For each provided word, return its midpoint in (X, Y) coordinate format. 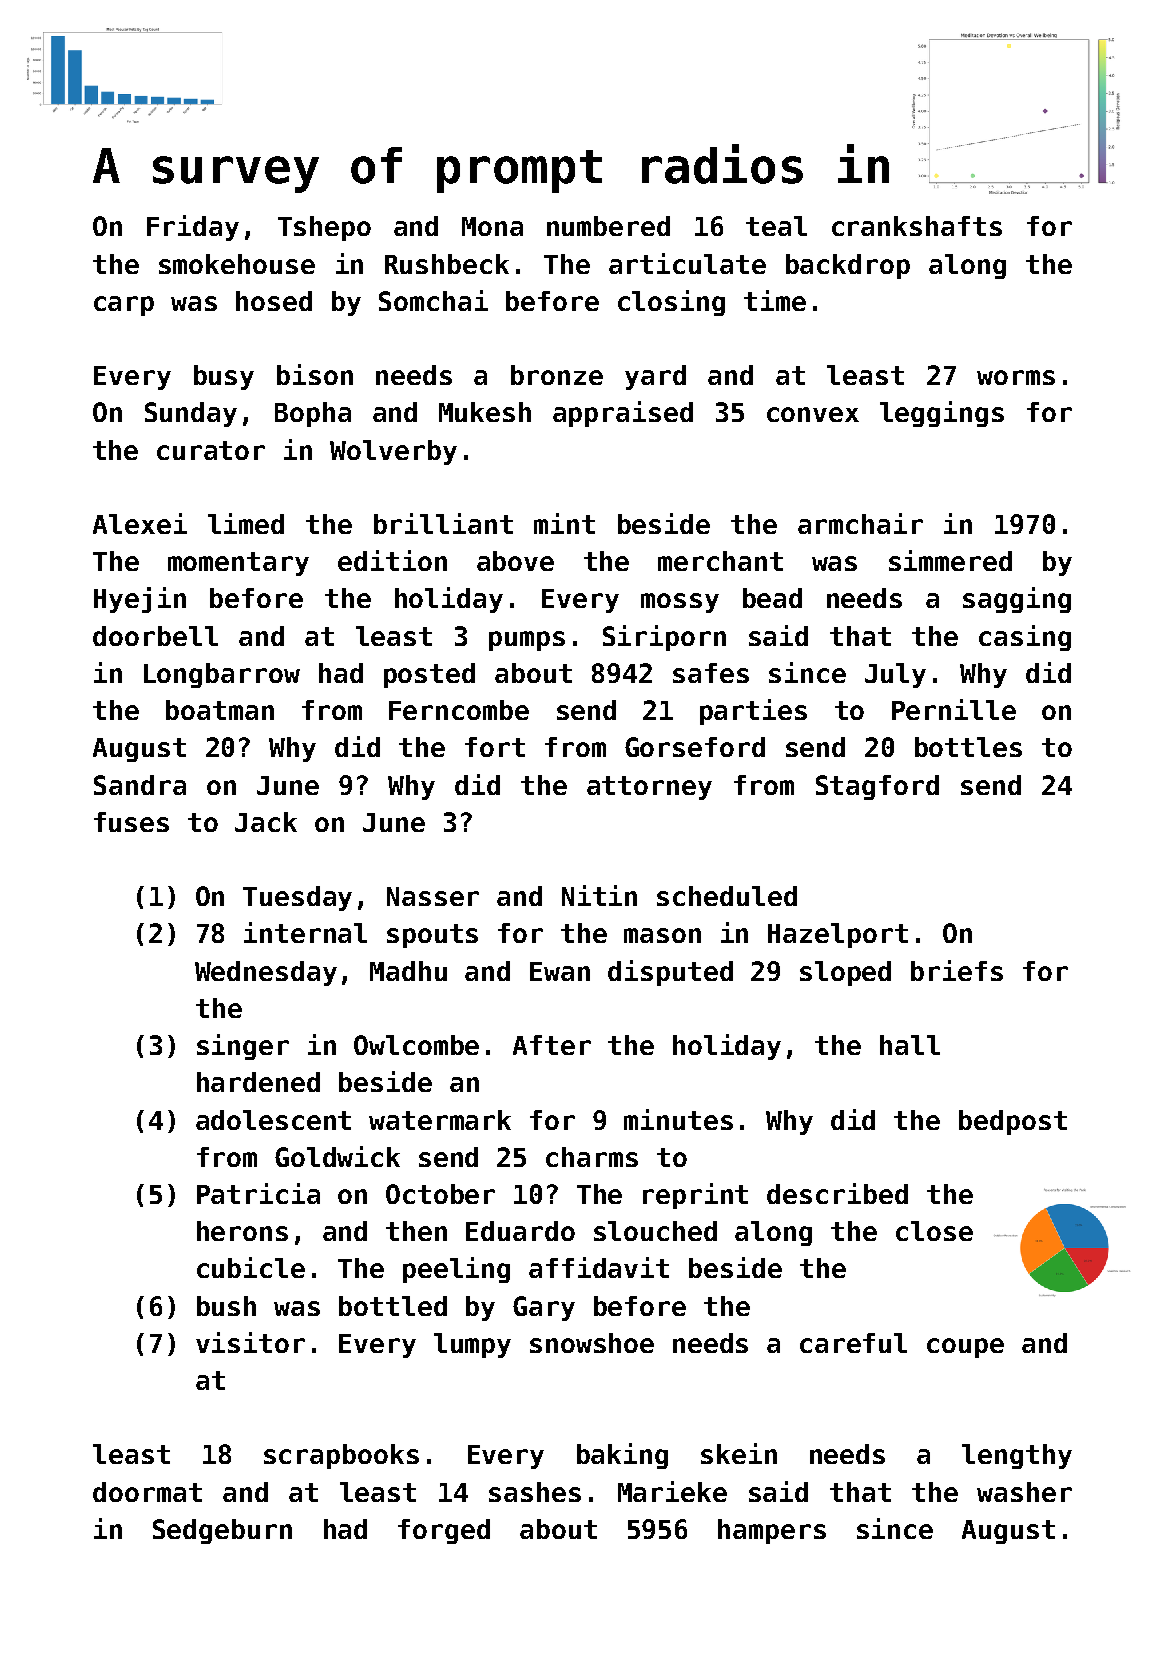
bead (772, 598)
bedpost (1013, 1122)
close (934, 1231)
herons (242, 1231)
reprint (695, 1196)
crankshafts (917, 226)
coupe (965, 1348)
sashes (535, 1492)
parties (753, 712)
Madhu (408, 971)
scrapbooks (341, 1456)
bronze (557, 375)
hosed (274, 301)
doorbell (155, 636)
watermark (440, 1120)
